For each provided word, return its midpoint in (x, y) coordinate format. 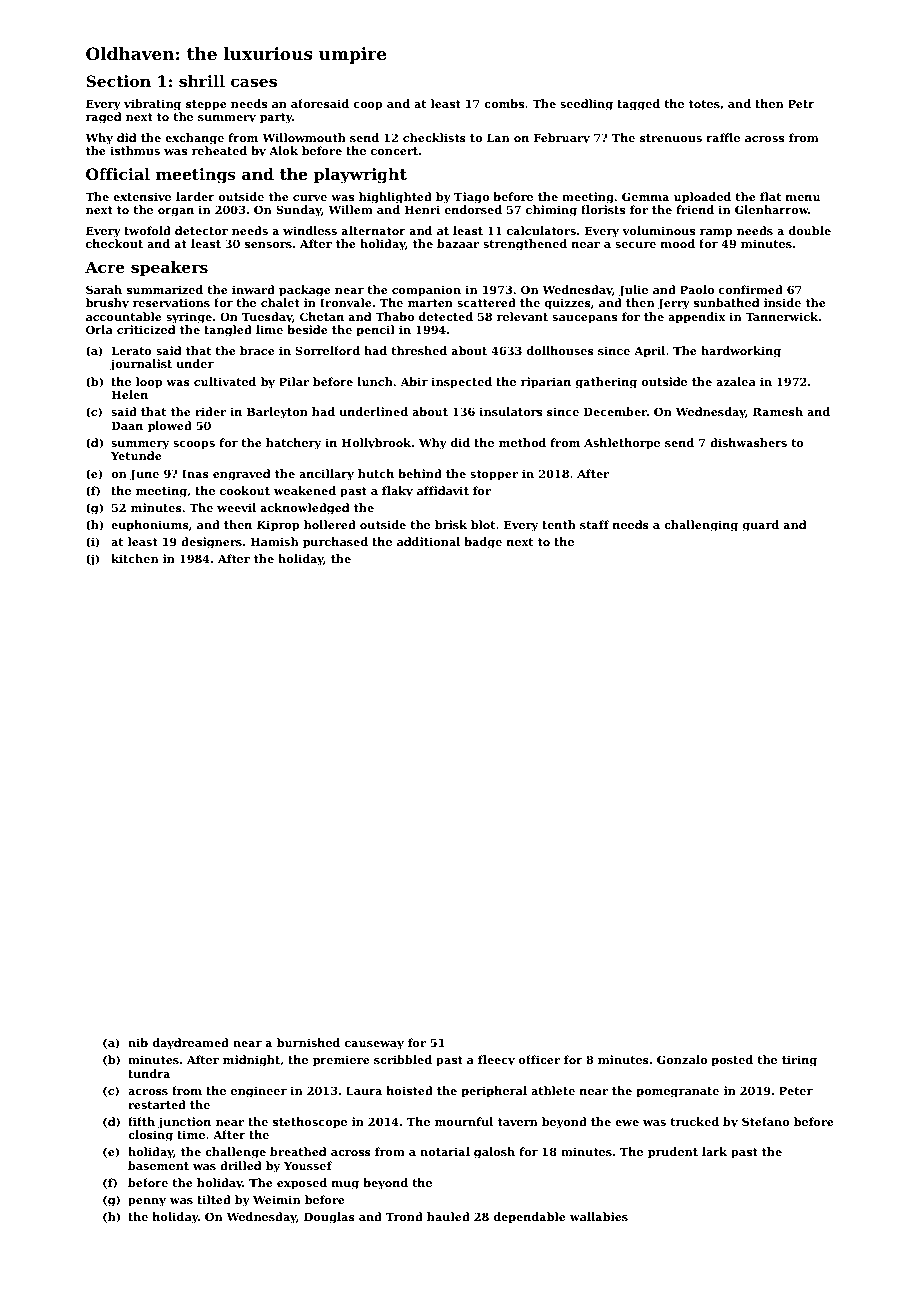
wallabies (599, 1216)
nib (138, 1042)
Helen (129, 394)
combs (504, 103)
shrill (202, 81)
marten (430, 303)
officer (539, 1059)
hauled (448, 1216)
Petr (801, 104)
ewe (627, 1123)
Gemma (645, 196)
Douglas (329, 1218)
